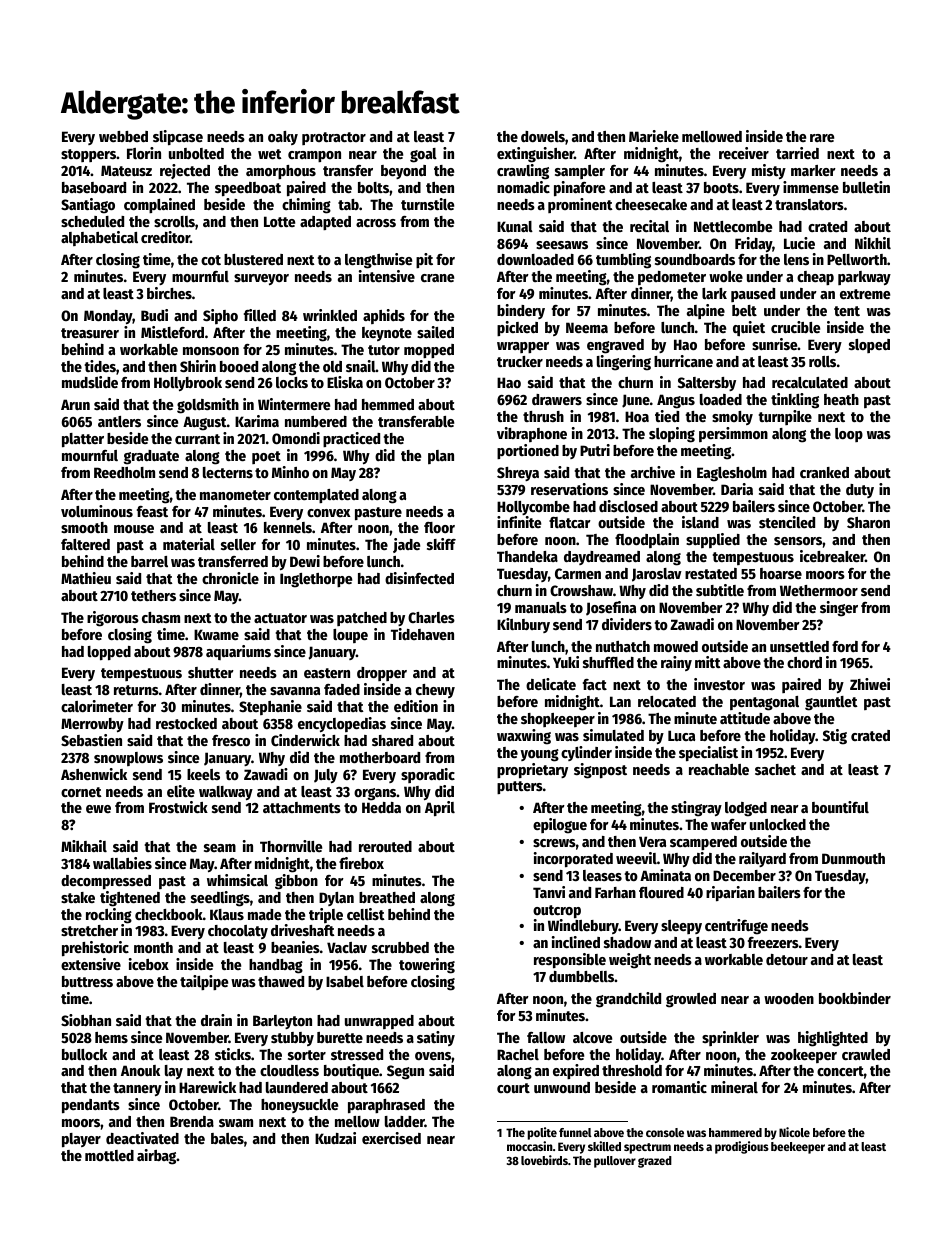  Describe the element at coordinates (835, 737) in the screenshot. I see `Stig` at that location.
